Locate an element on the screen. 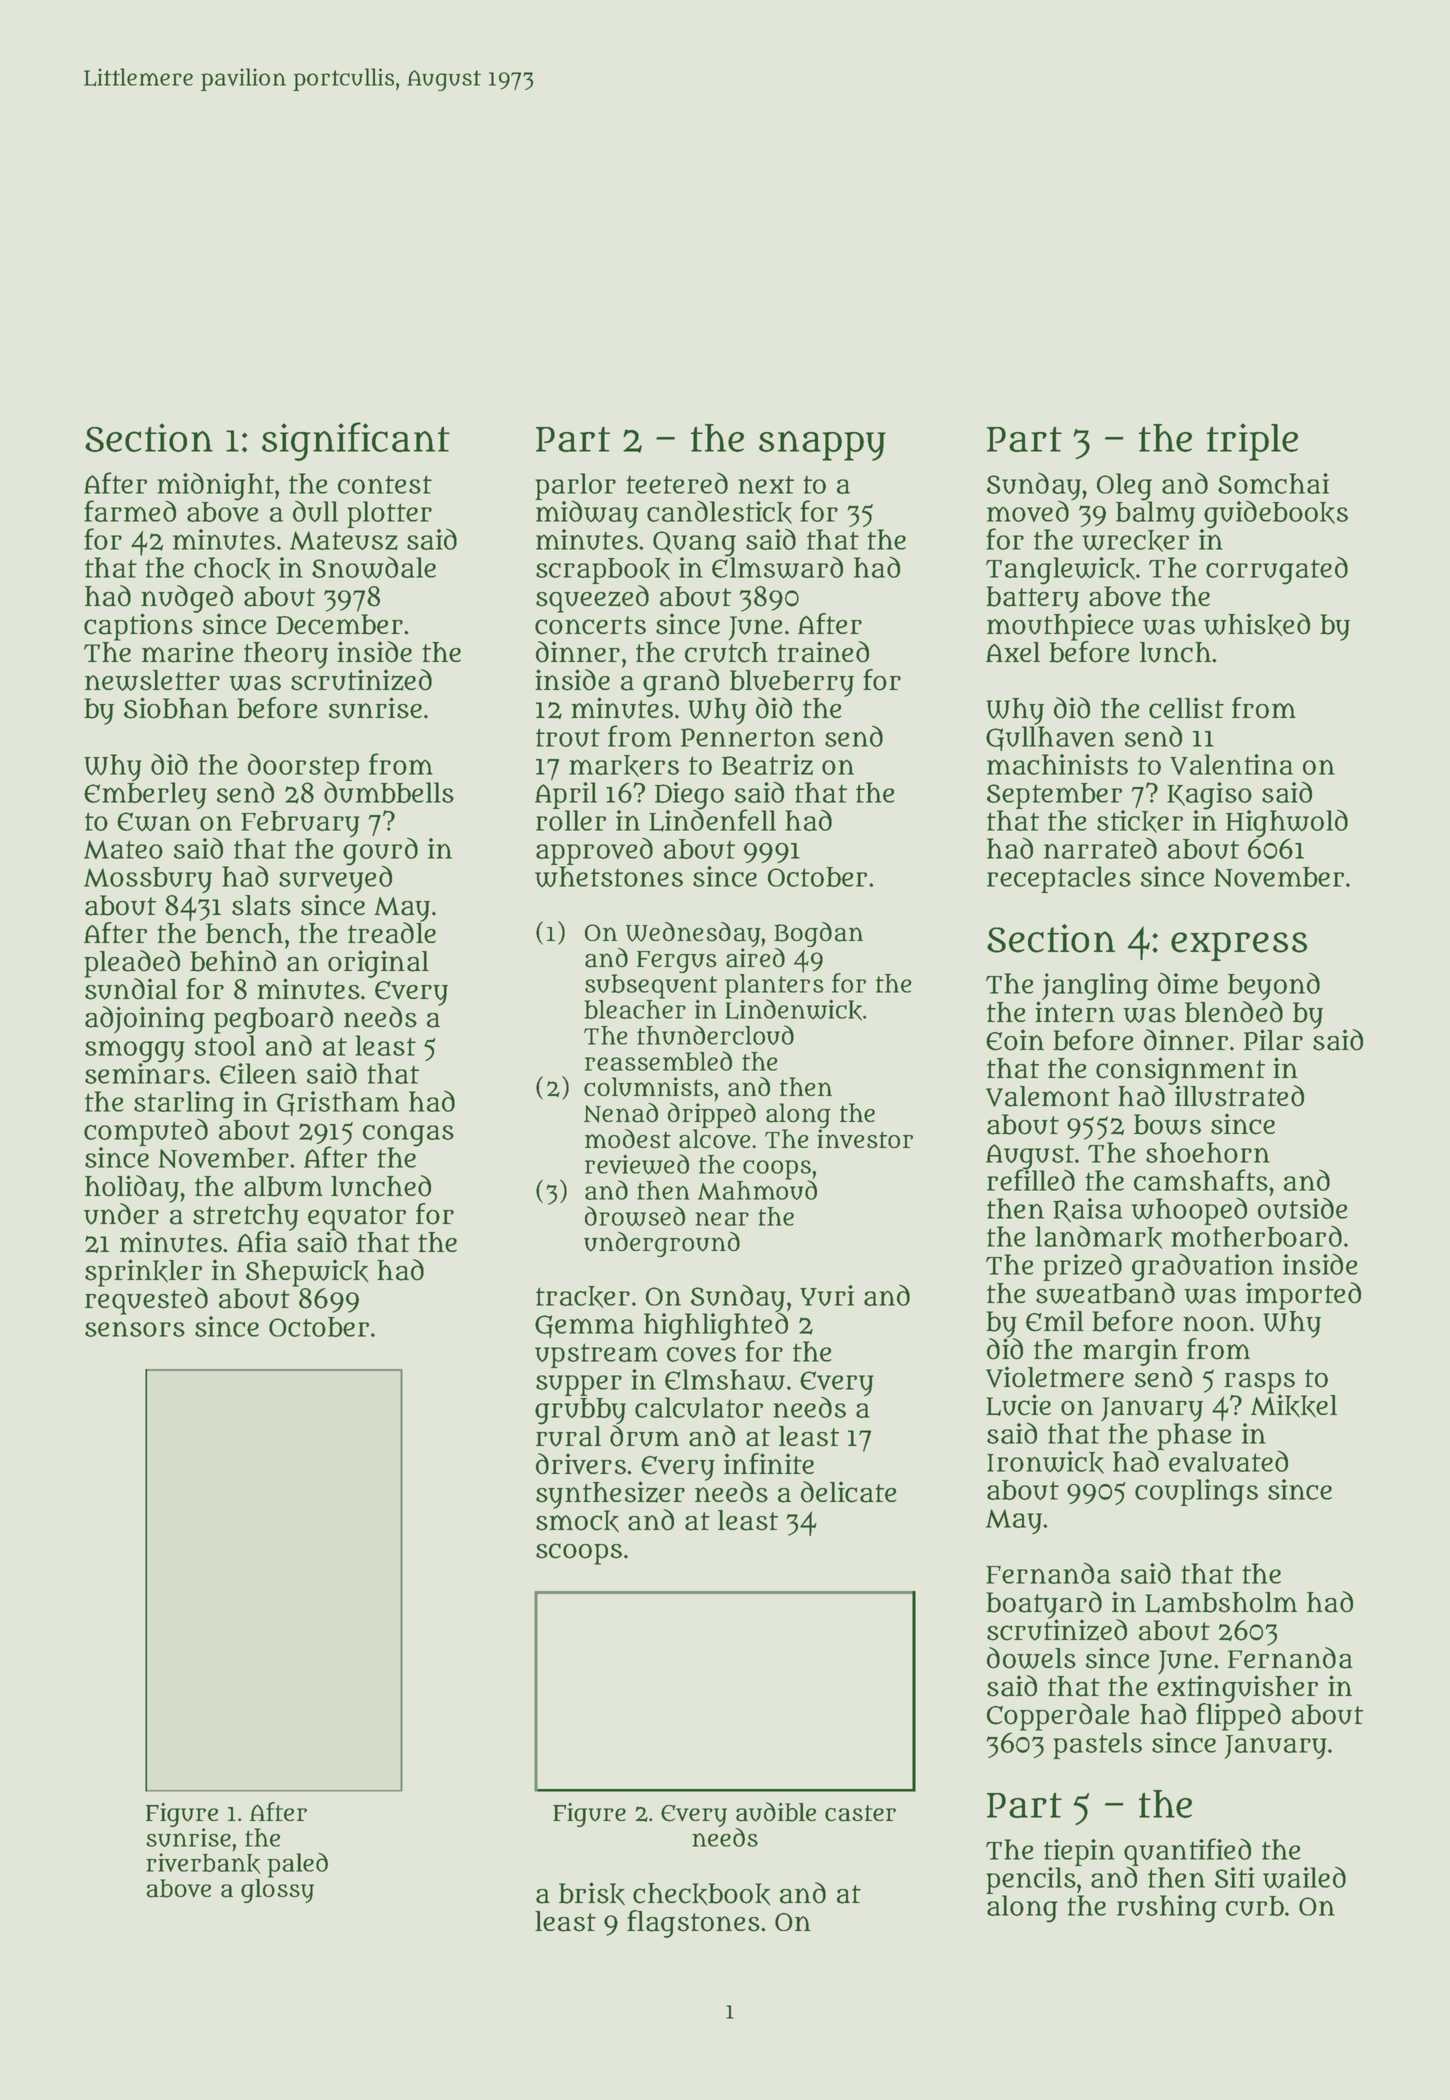 This screenshot has height=2100, width=1450. audible is located at coordinates (776, 1812).
